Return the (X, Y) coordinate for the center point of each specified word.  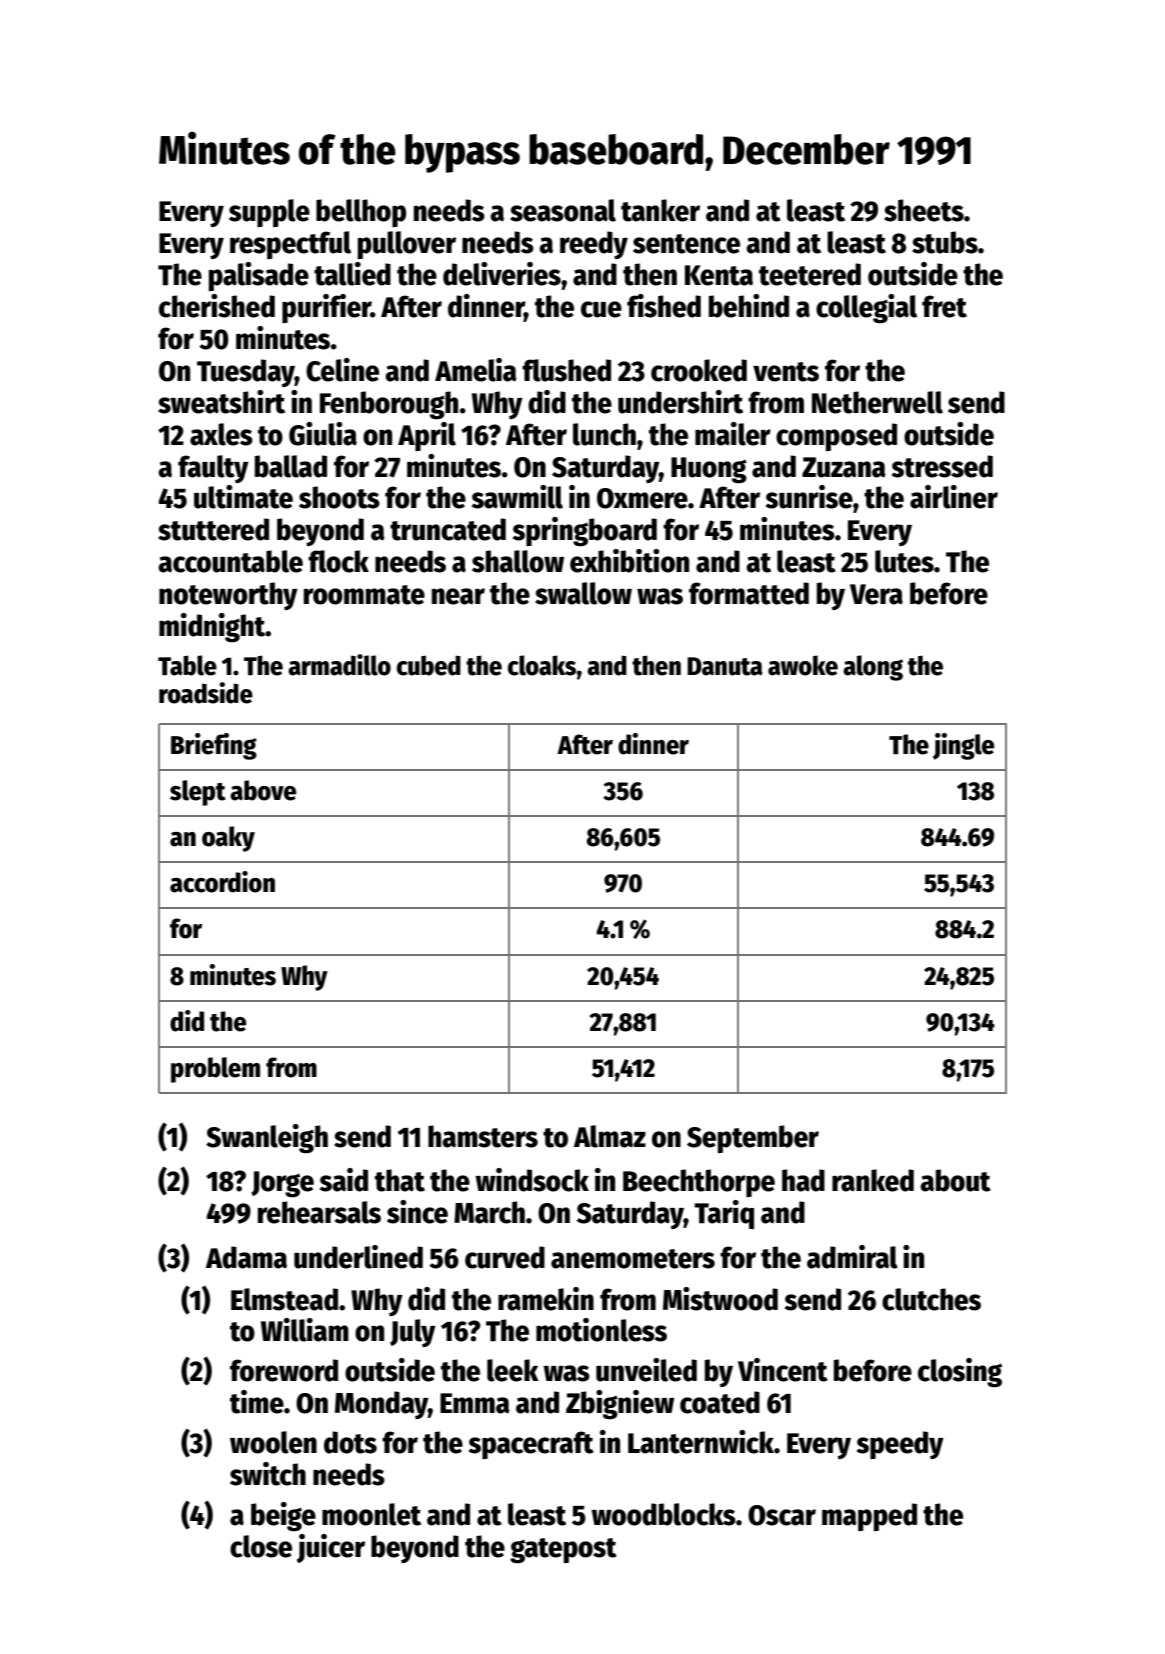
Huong (709, 470)
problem (215, 1070)
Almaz (610, 1136)
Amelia (476, 370)
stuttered (213, 529)
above (263, 790)
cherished (217, 306)
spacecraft (531, 1445)
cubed (429, 665)
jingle (963, 746)
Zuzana (844, 467)
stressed (942, 466)
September (753, 1139)
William (305, 1330)
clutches (931, 1299)
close (261, 1546)
